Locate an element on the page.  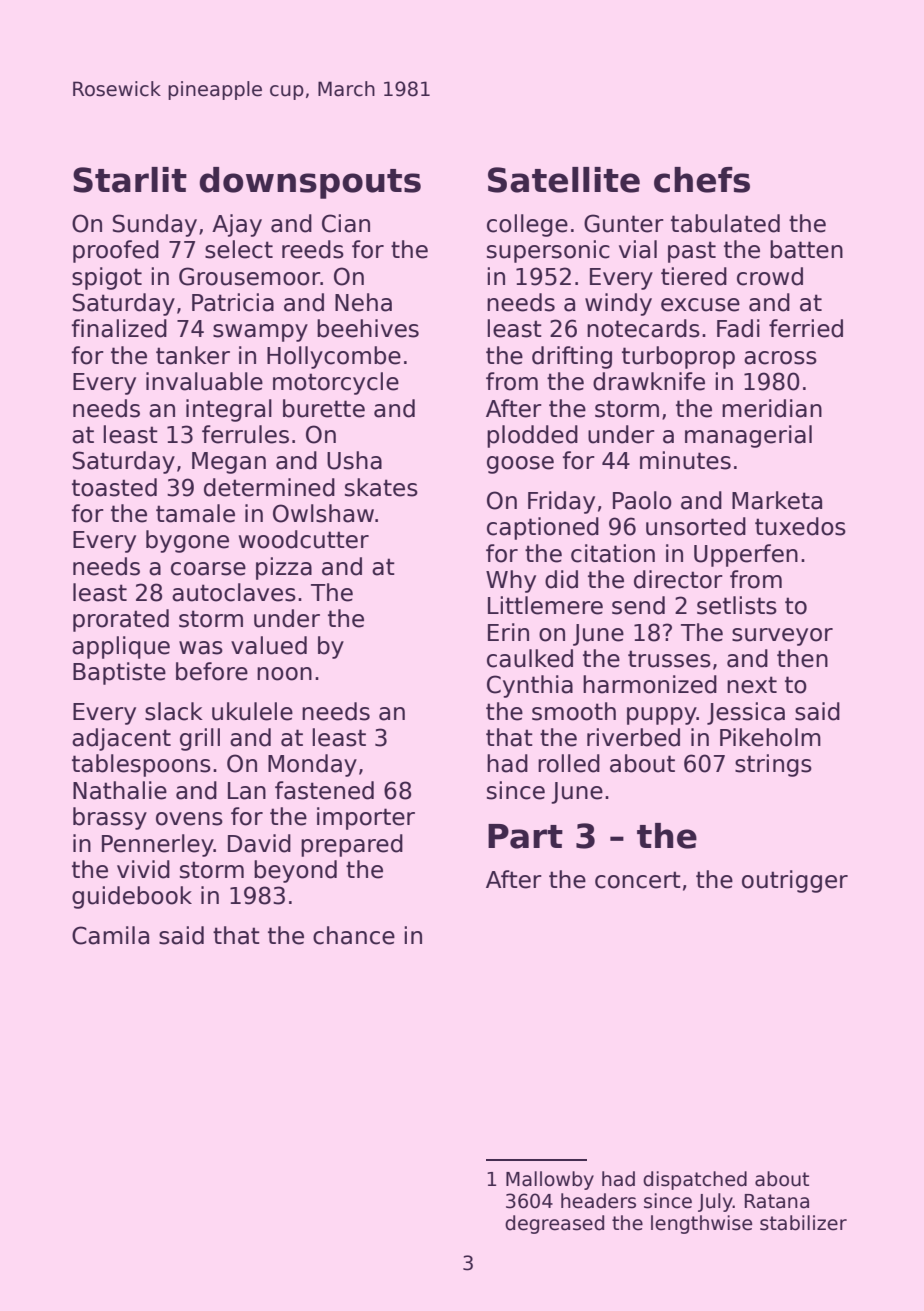
Littlemere is located at coordinates (545, 605).
